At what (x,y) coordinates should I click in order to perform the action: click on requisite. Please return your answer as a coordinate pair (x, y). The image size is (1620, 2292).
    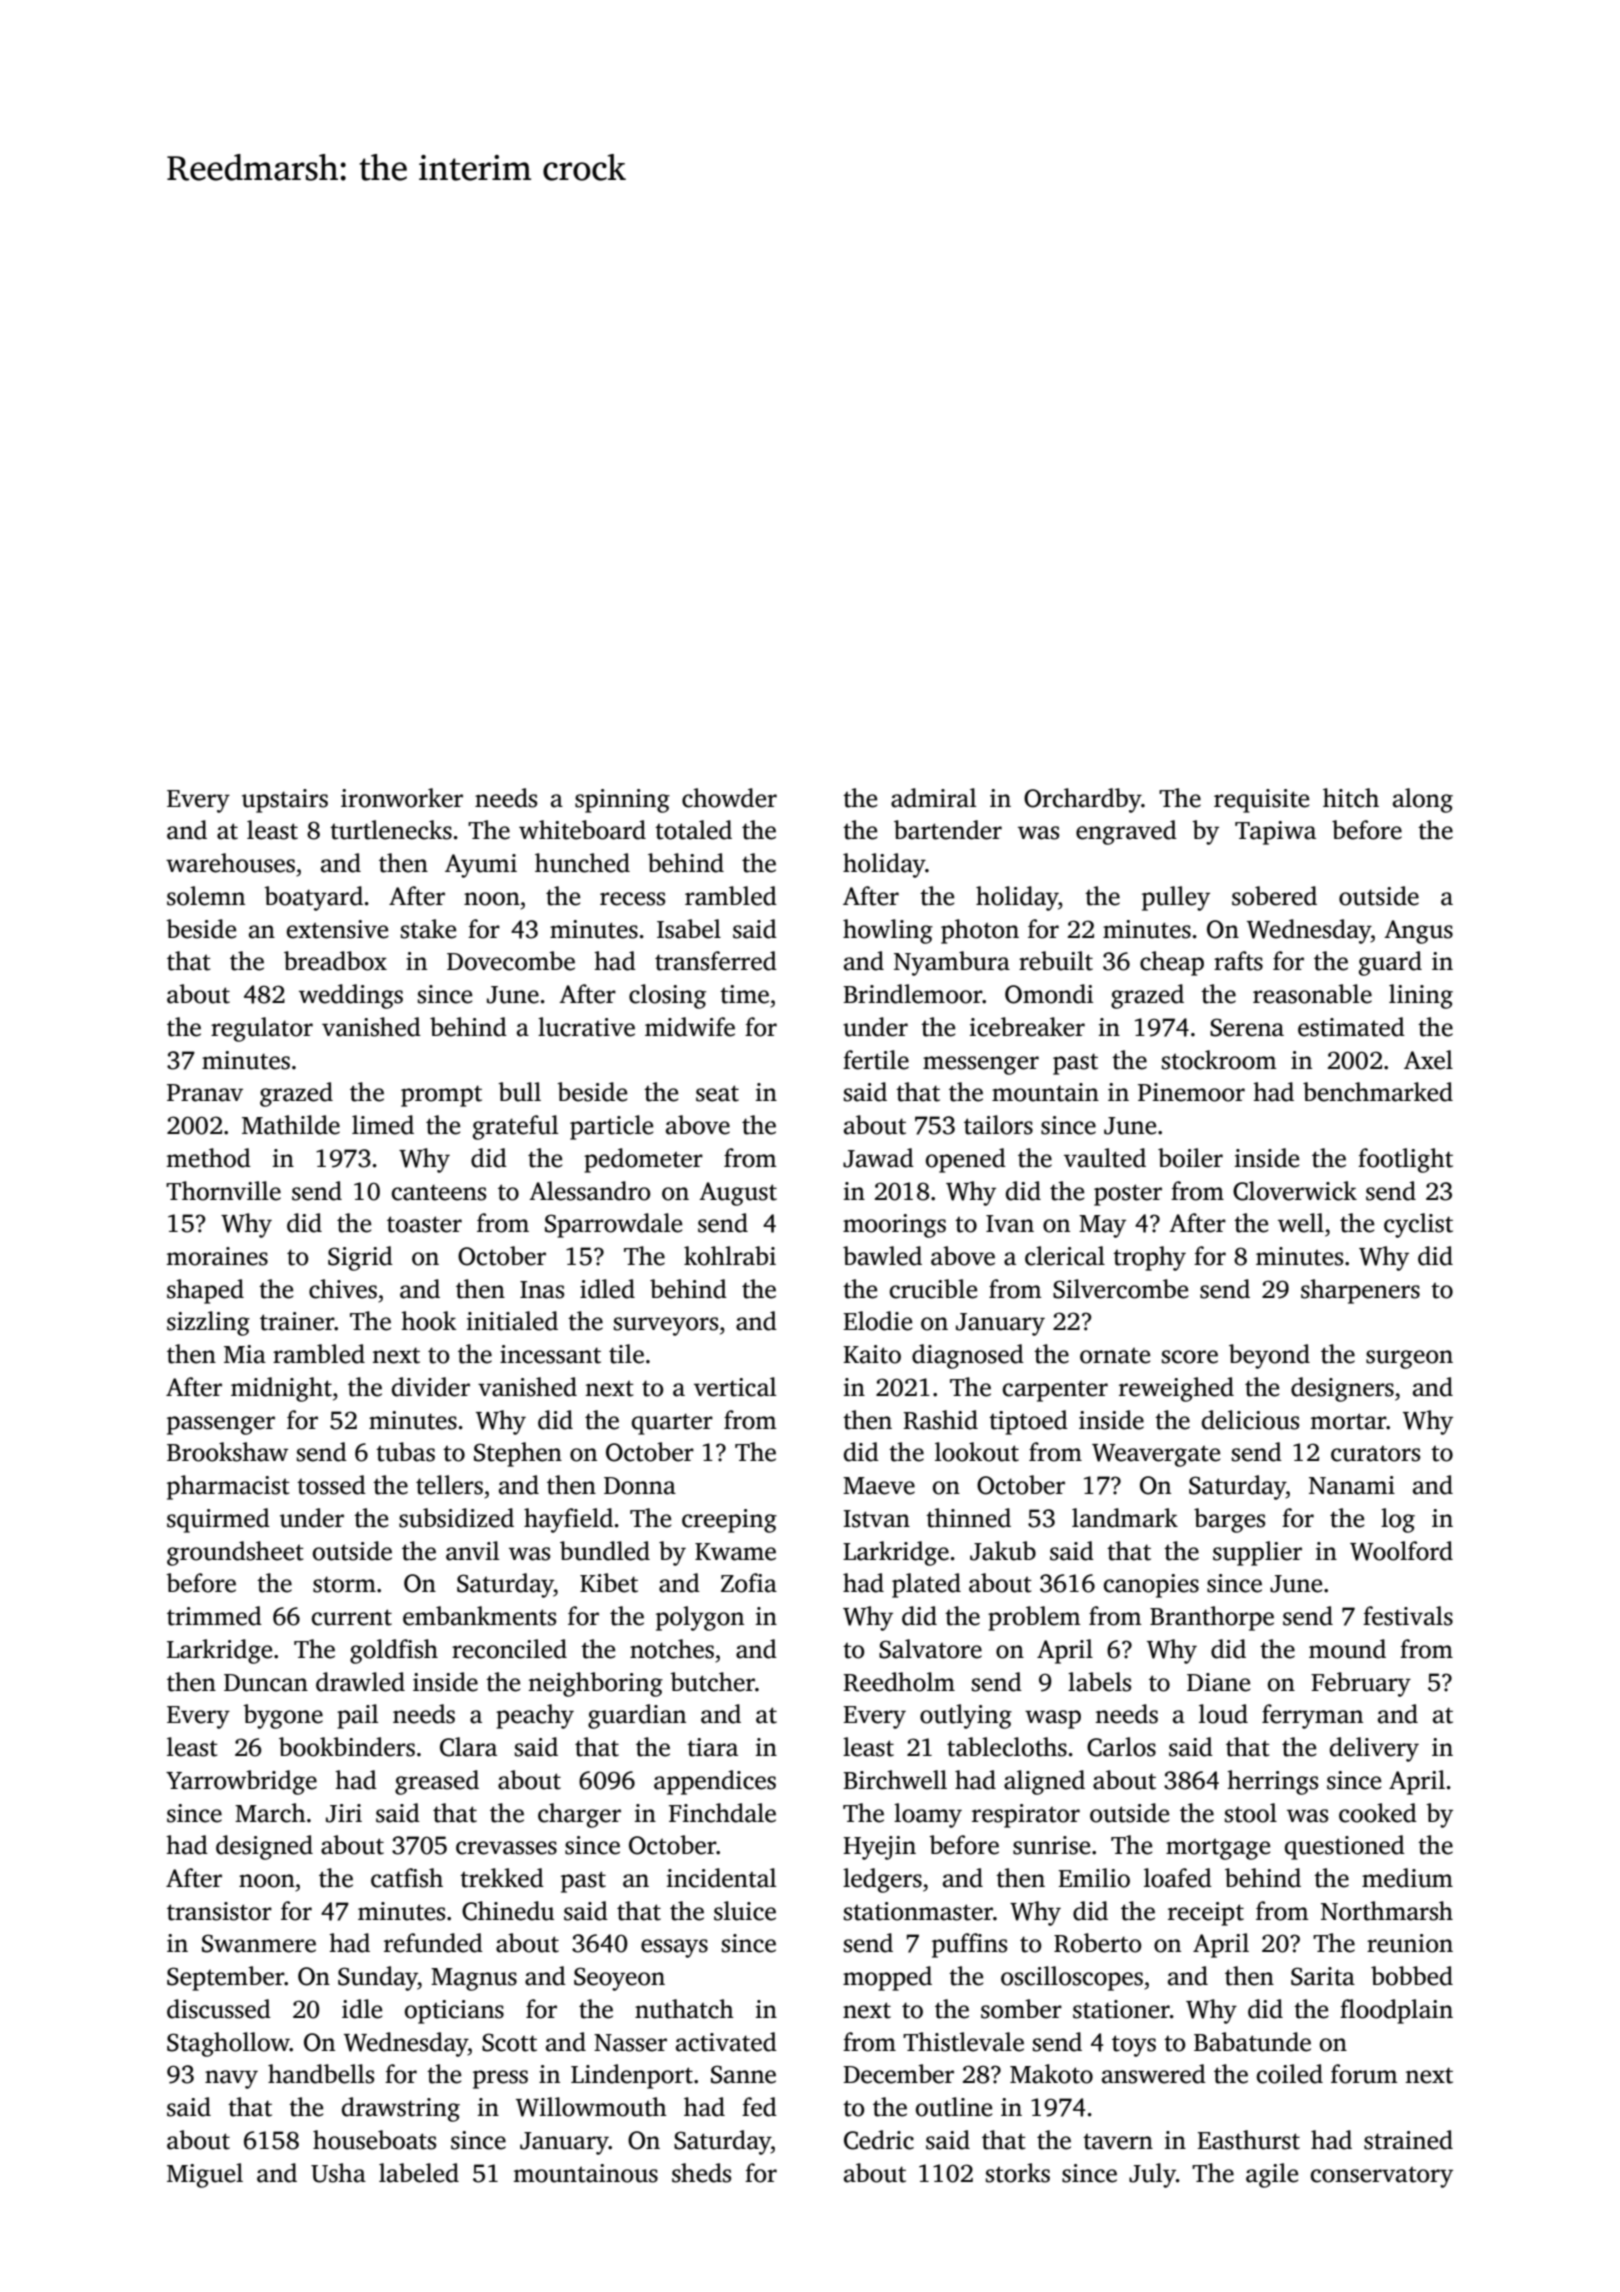
    Looking at the image, I should click on (1261, 801).
